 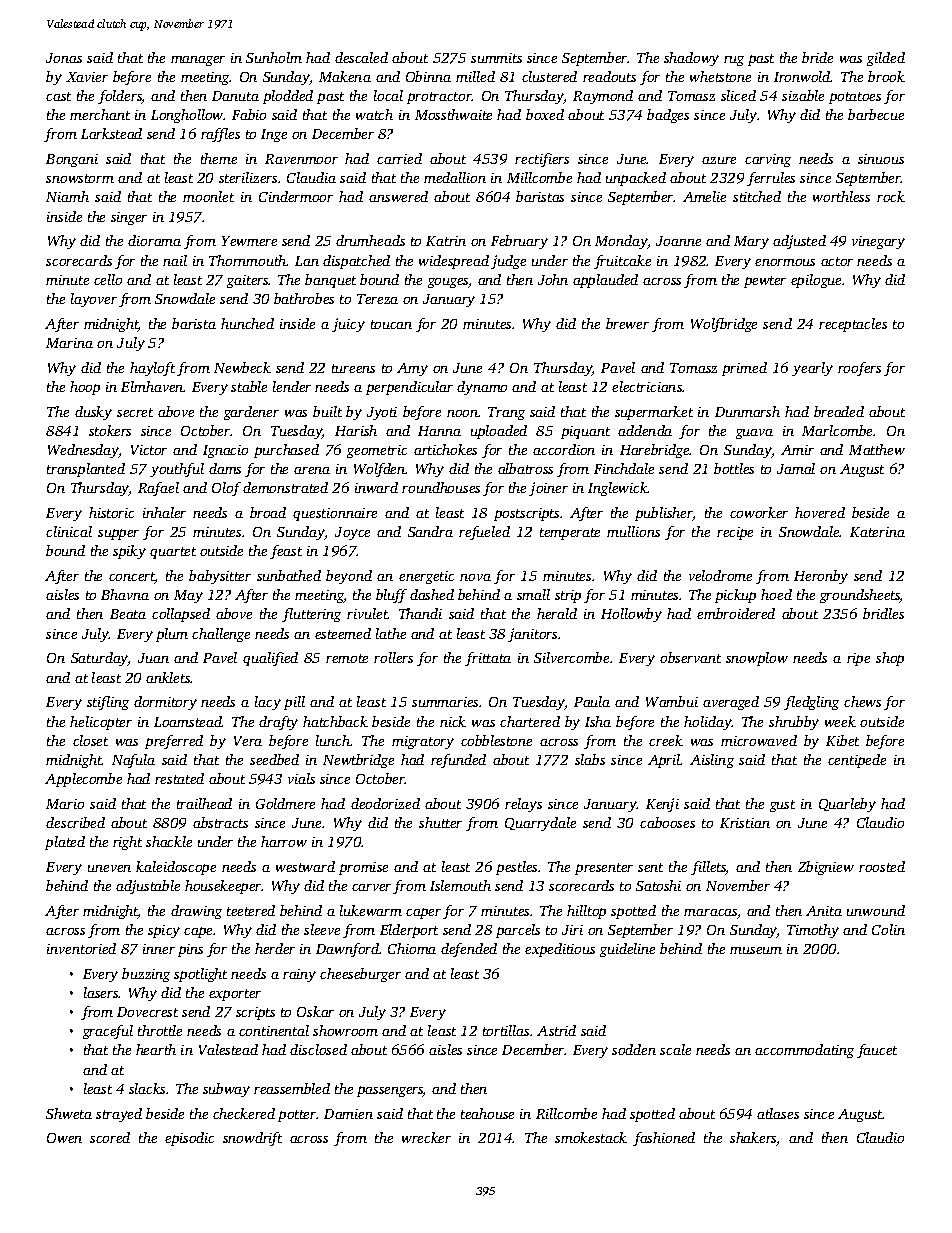 What do you see at coordinates (590, 759) in the screenshot?
I see `slabs` at bounding box center [590, 759].
